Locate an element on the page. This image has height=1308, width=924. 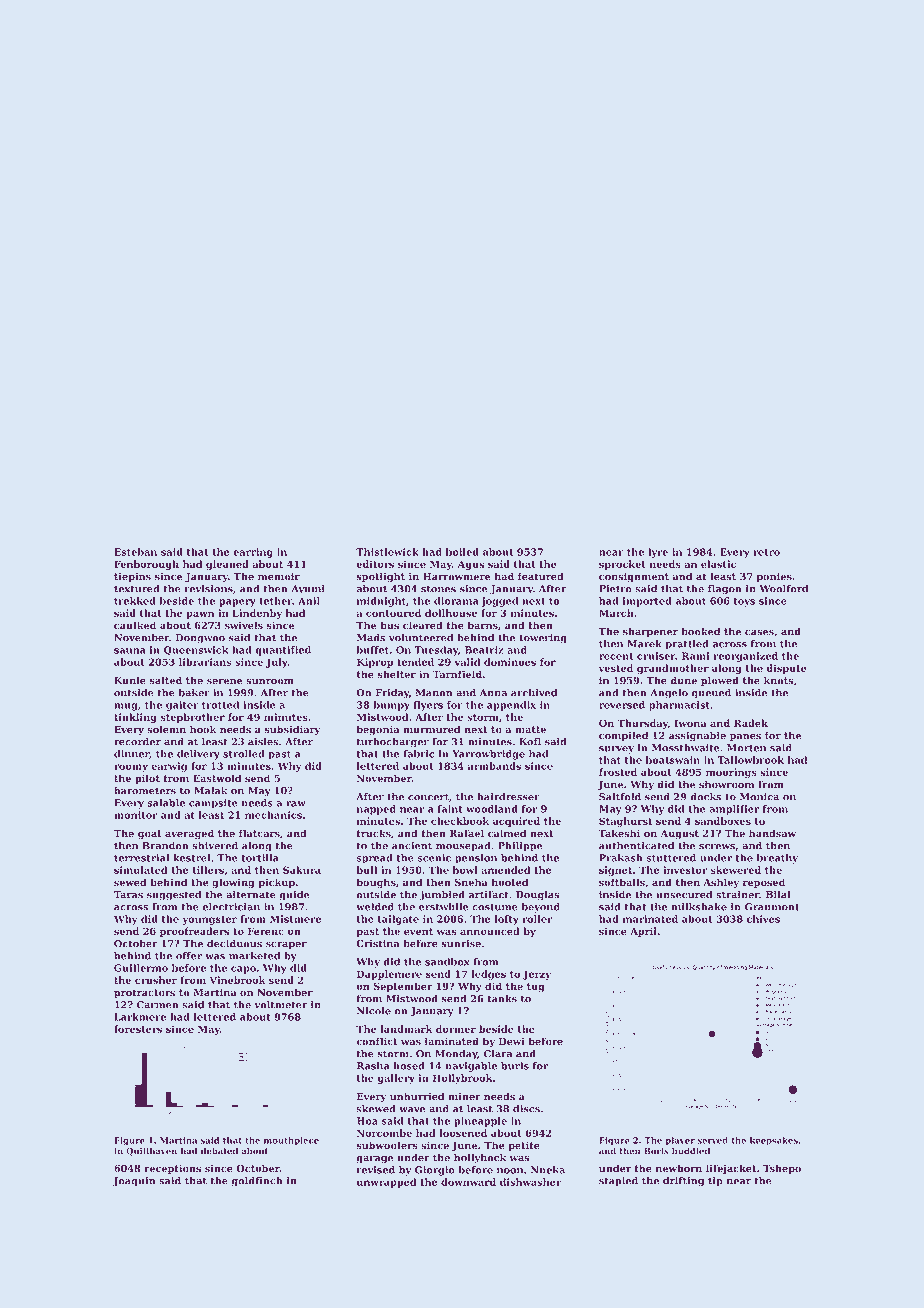
receptions is located at coordinates (173, 1169).
